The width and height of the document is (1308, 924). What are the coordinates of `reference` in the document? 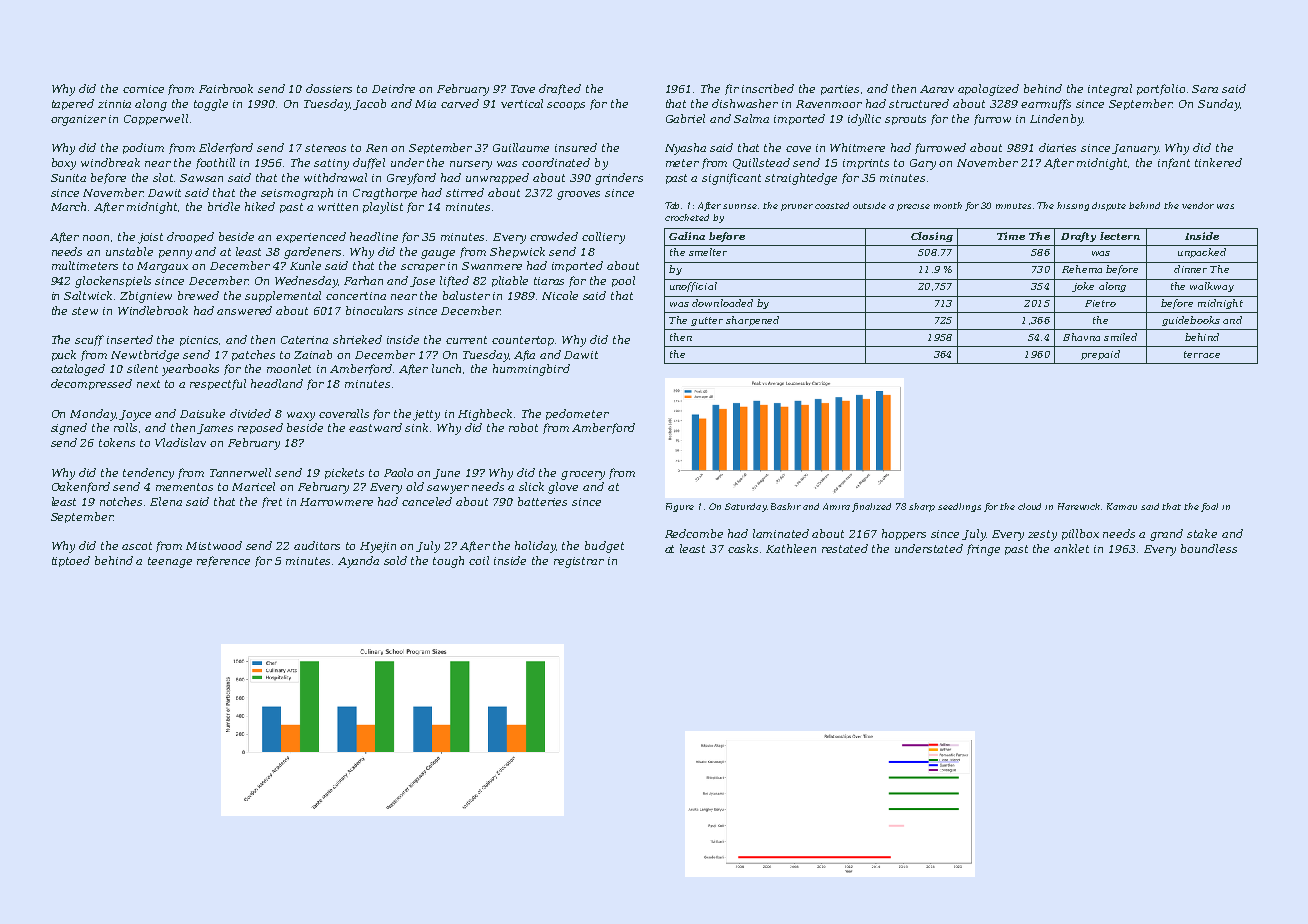 It's located at (223, 561).
